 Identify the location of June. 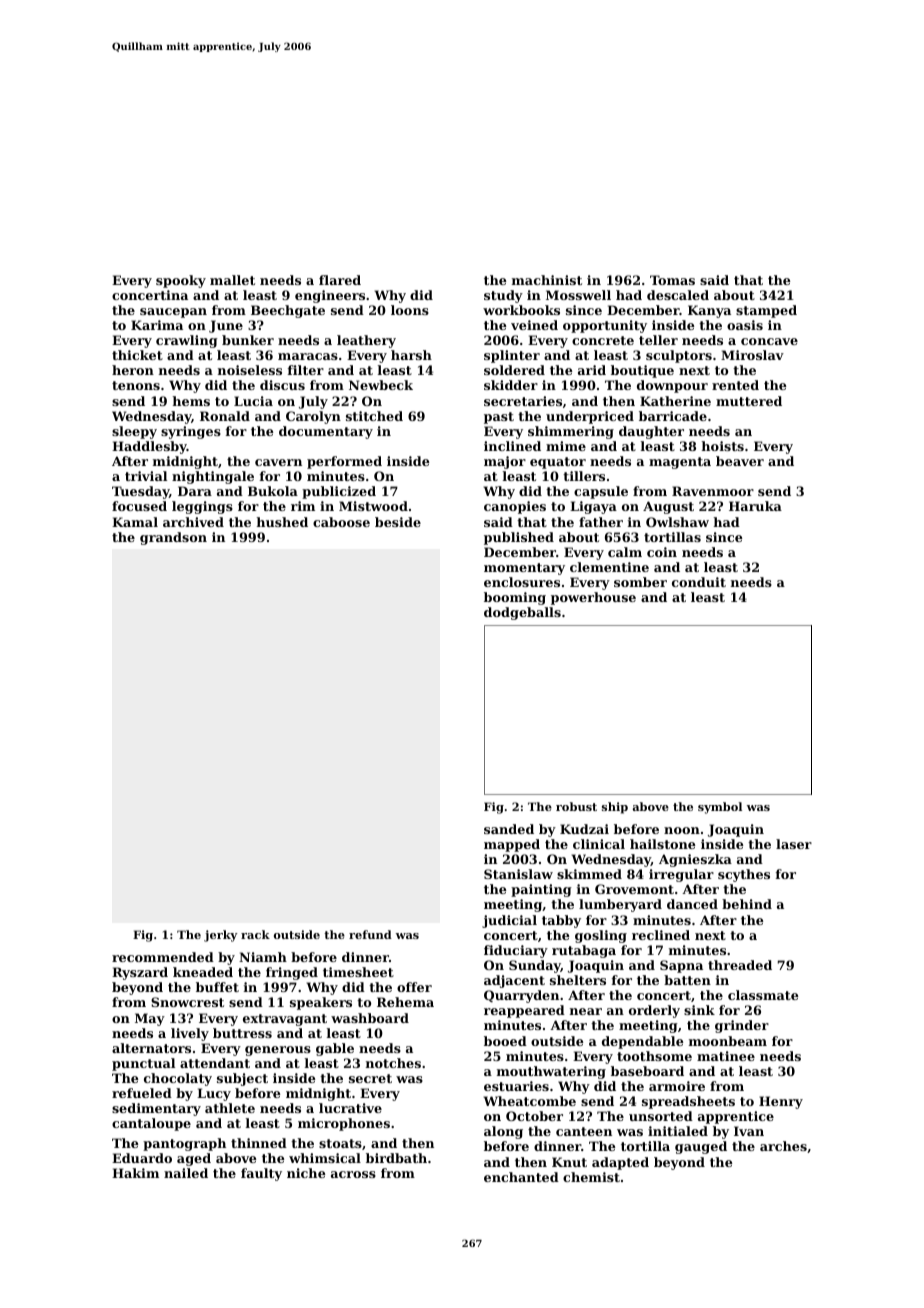
(226, 326).
